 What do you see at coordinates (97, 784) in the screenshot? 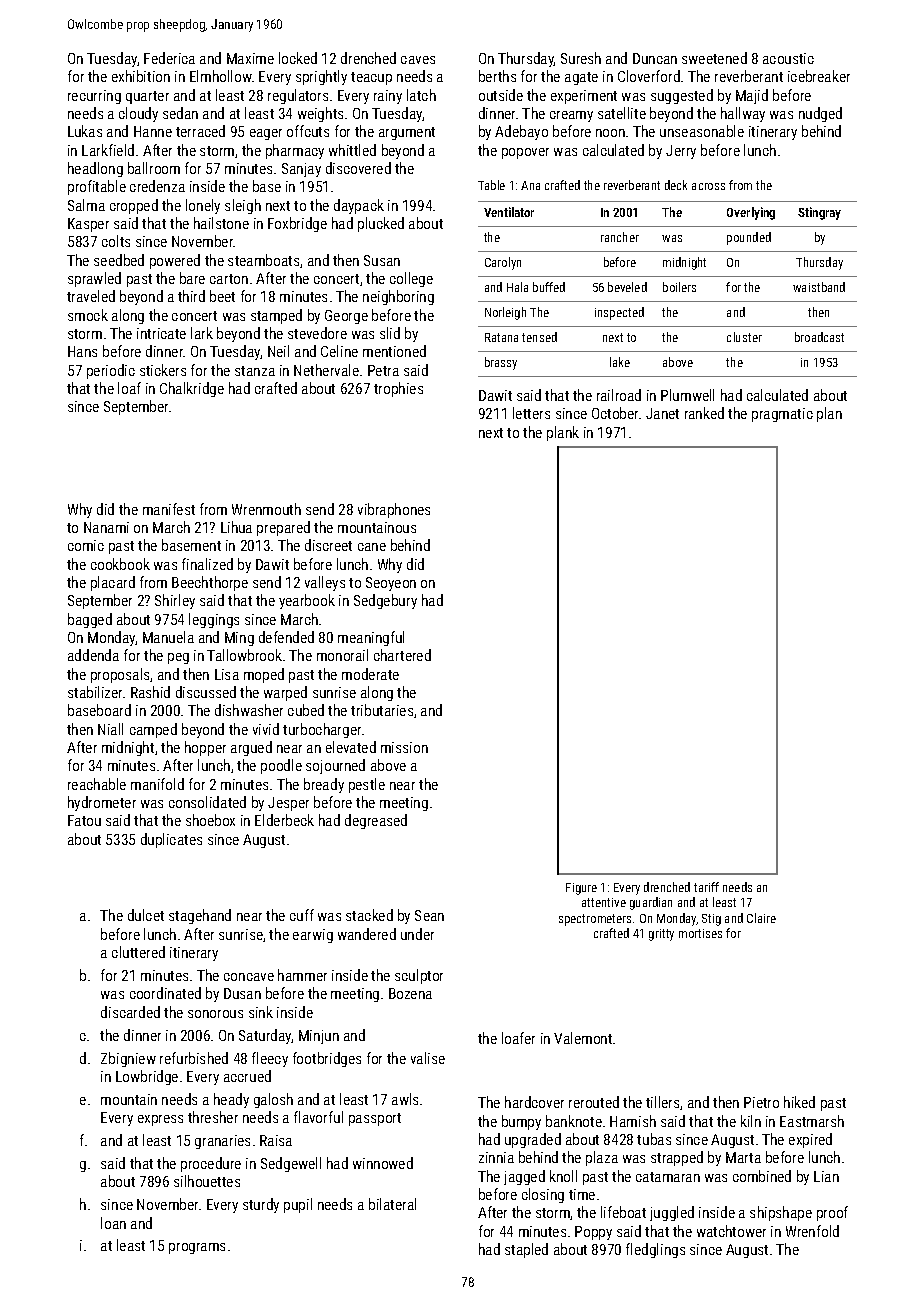
I see `reachable` at bounding box center [97, 784].
